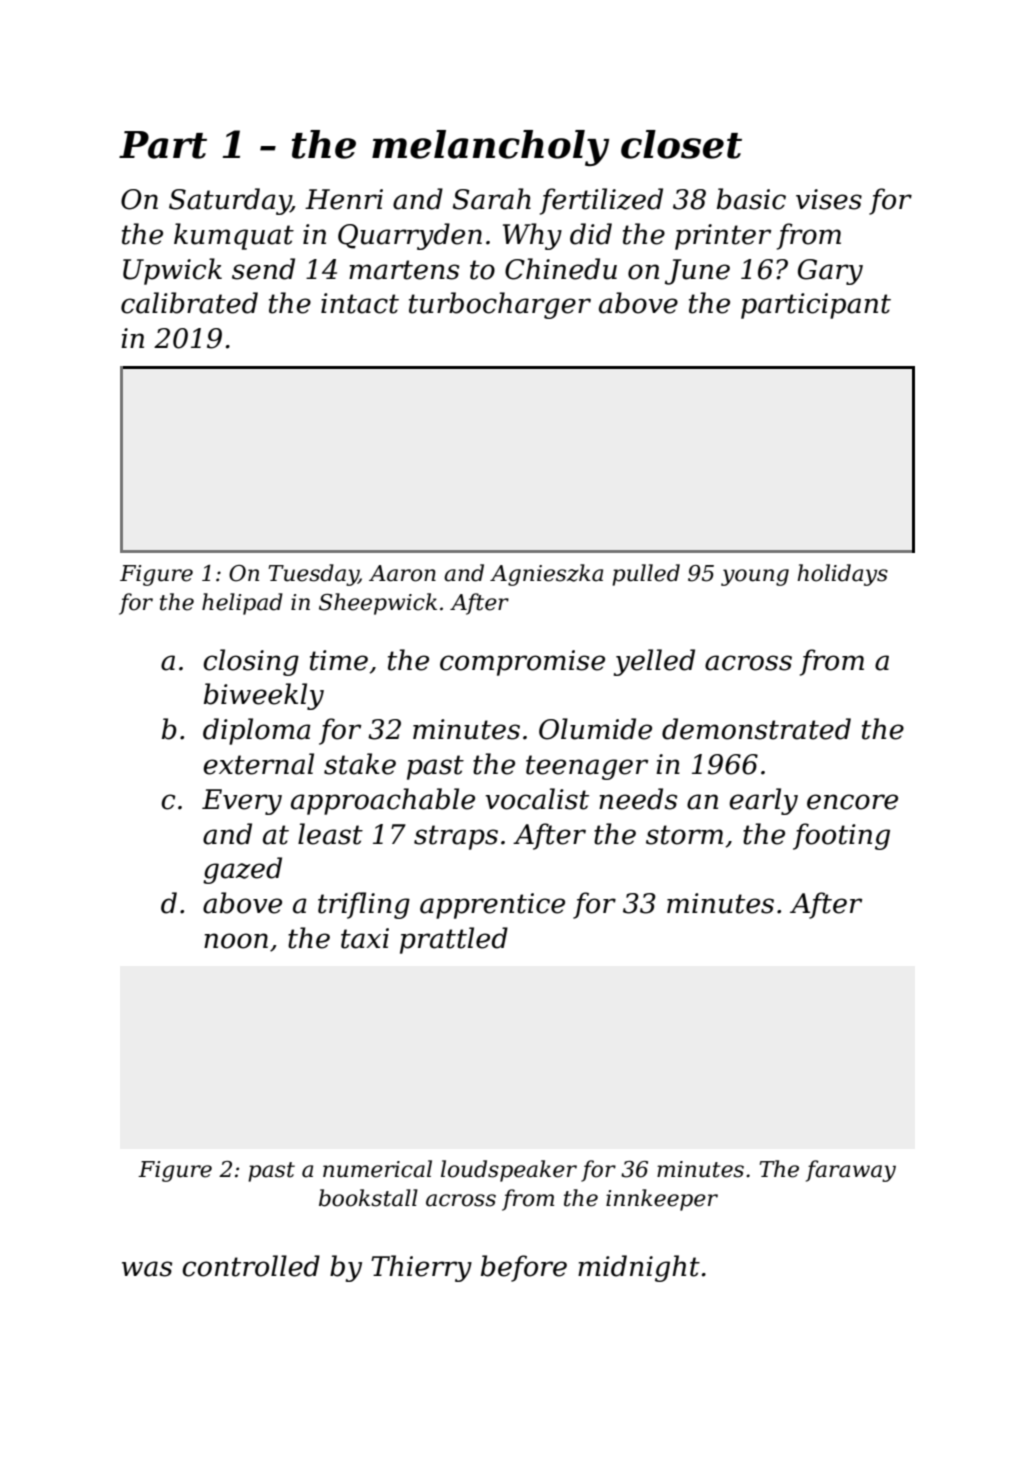 The width and height of the screenshot is (1035, 1470). What do you see at coordinates (251, 662) in the screenshot?
I see `closing` at bounding box center [251, 662].
